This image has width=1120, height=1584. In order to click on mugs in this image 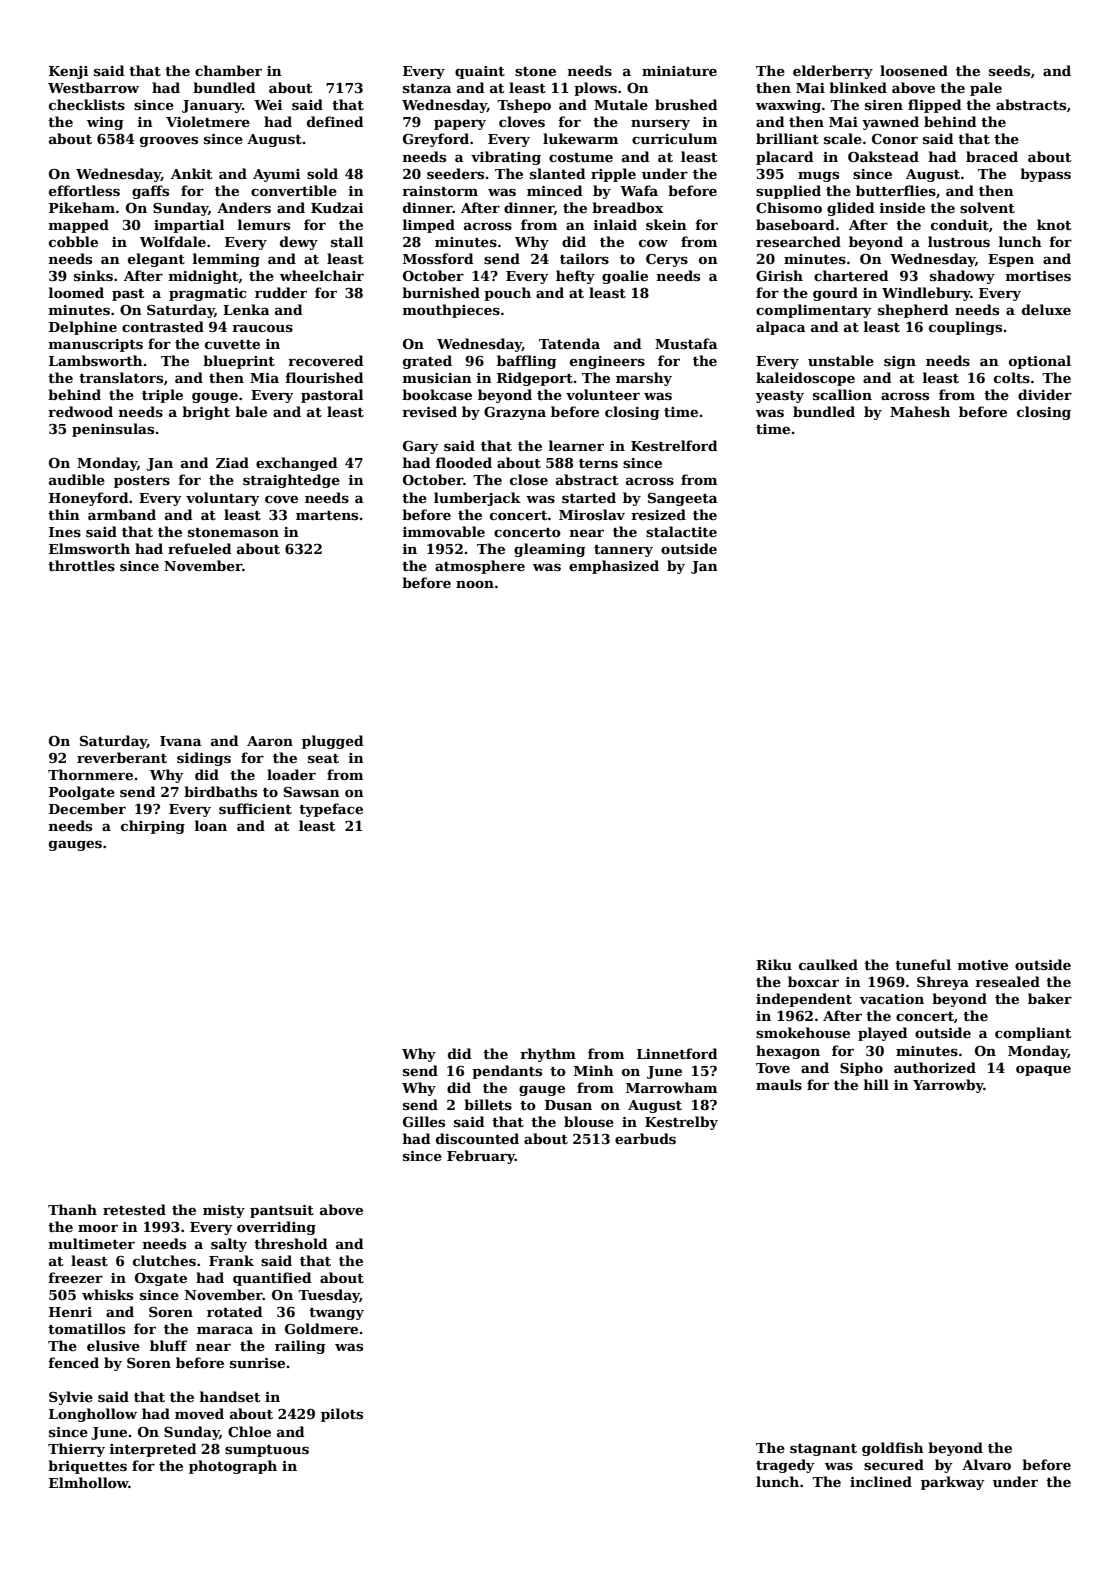, I will do `click(818, 176)`.
